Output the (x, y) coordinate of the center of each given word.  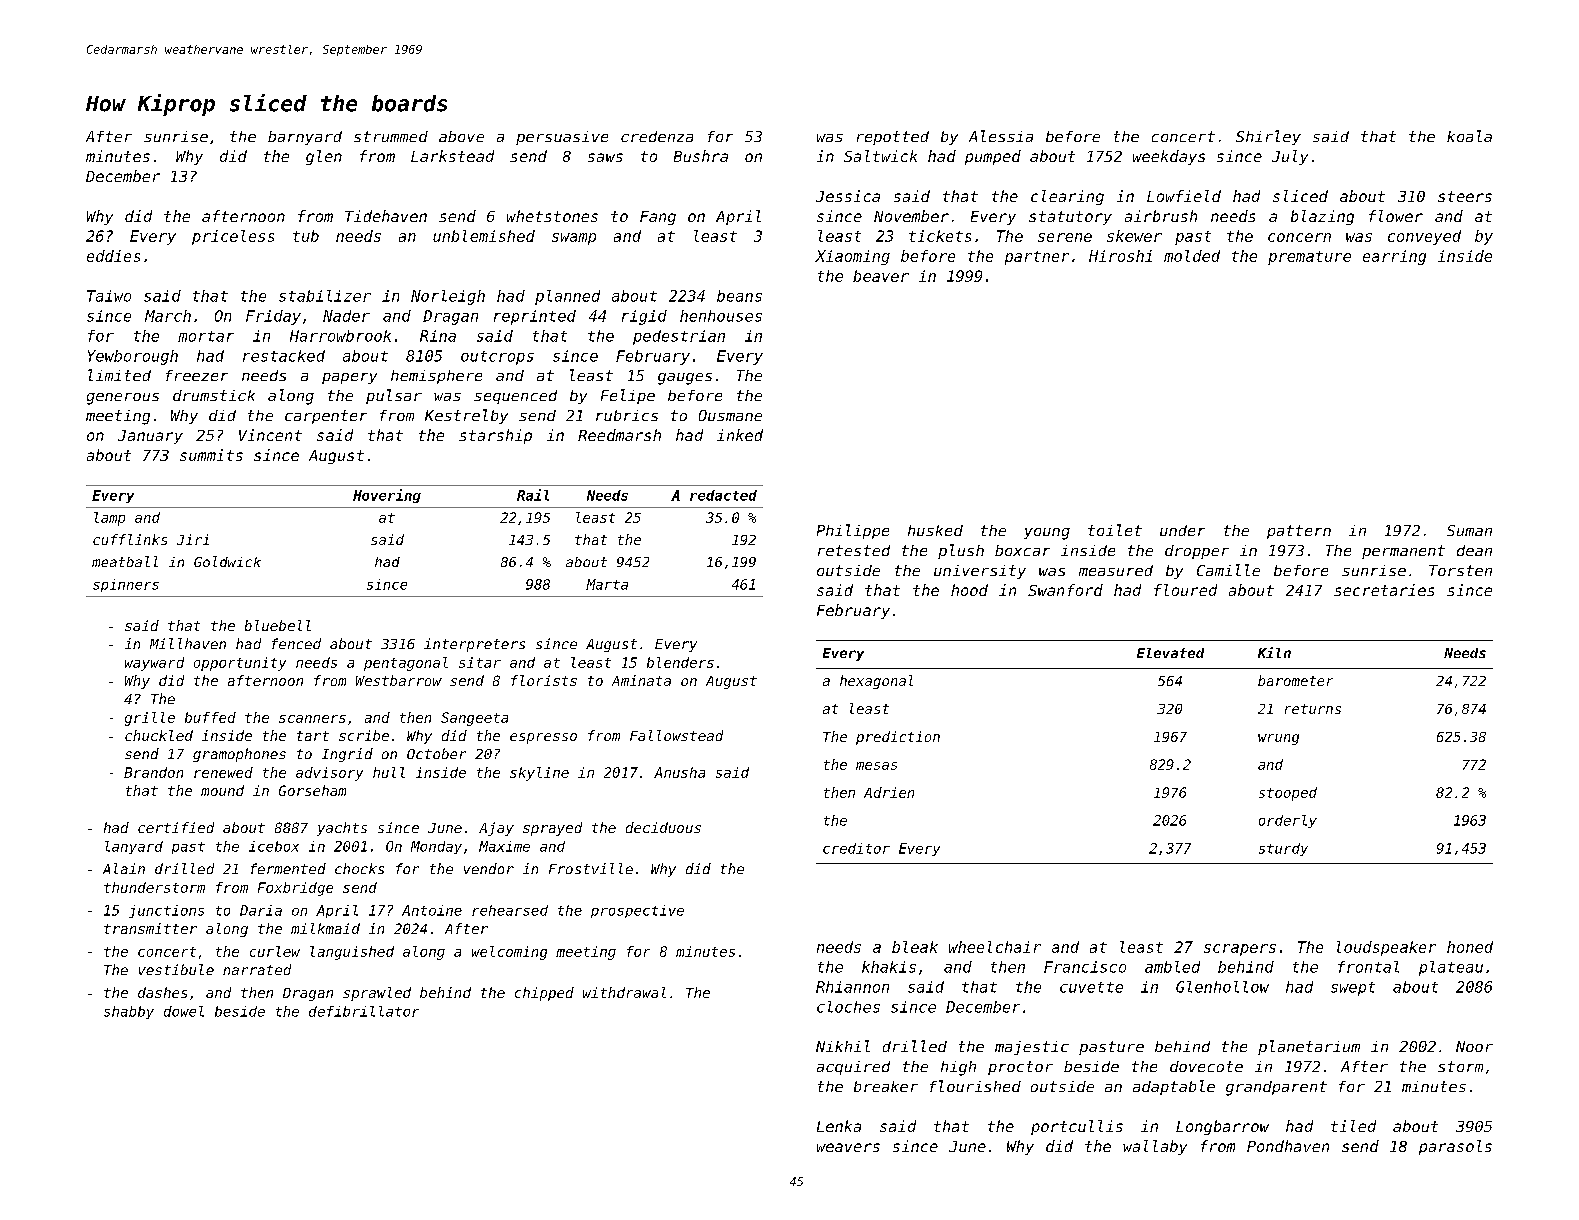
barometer (1295, 680)
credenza (657, 136)
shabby (129, 1012)
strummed (391, 136)
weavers (848, 1147)
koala (1469, 136)
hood (969, 590)
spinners (126, 585)
